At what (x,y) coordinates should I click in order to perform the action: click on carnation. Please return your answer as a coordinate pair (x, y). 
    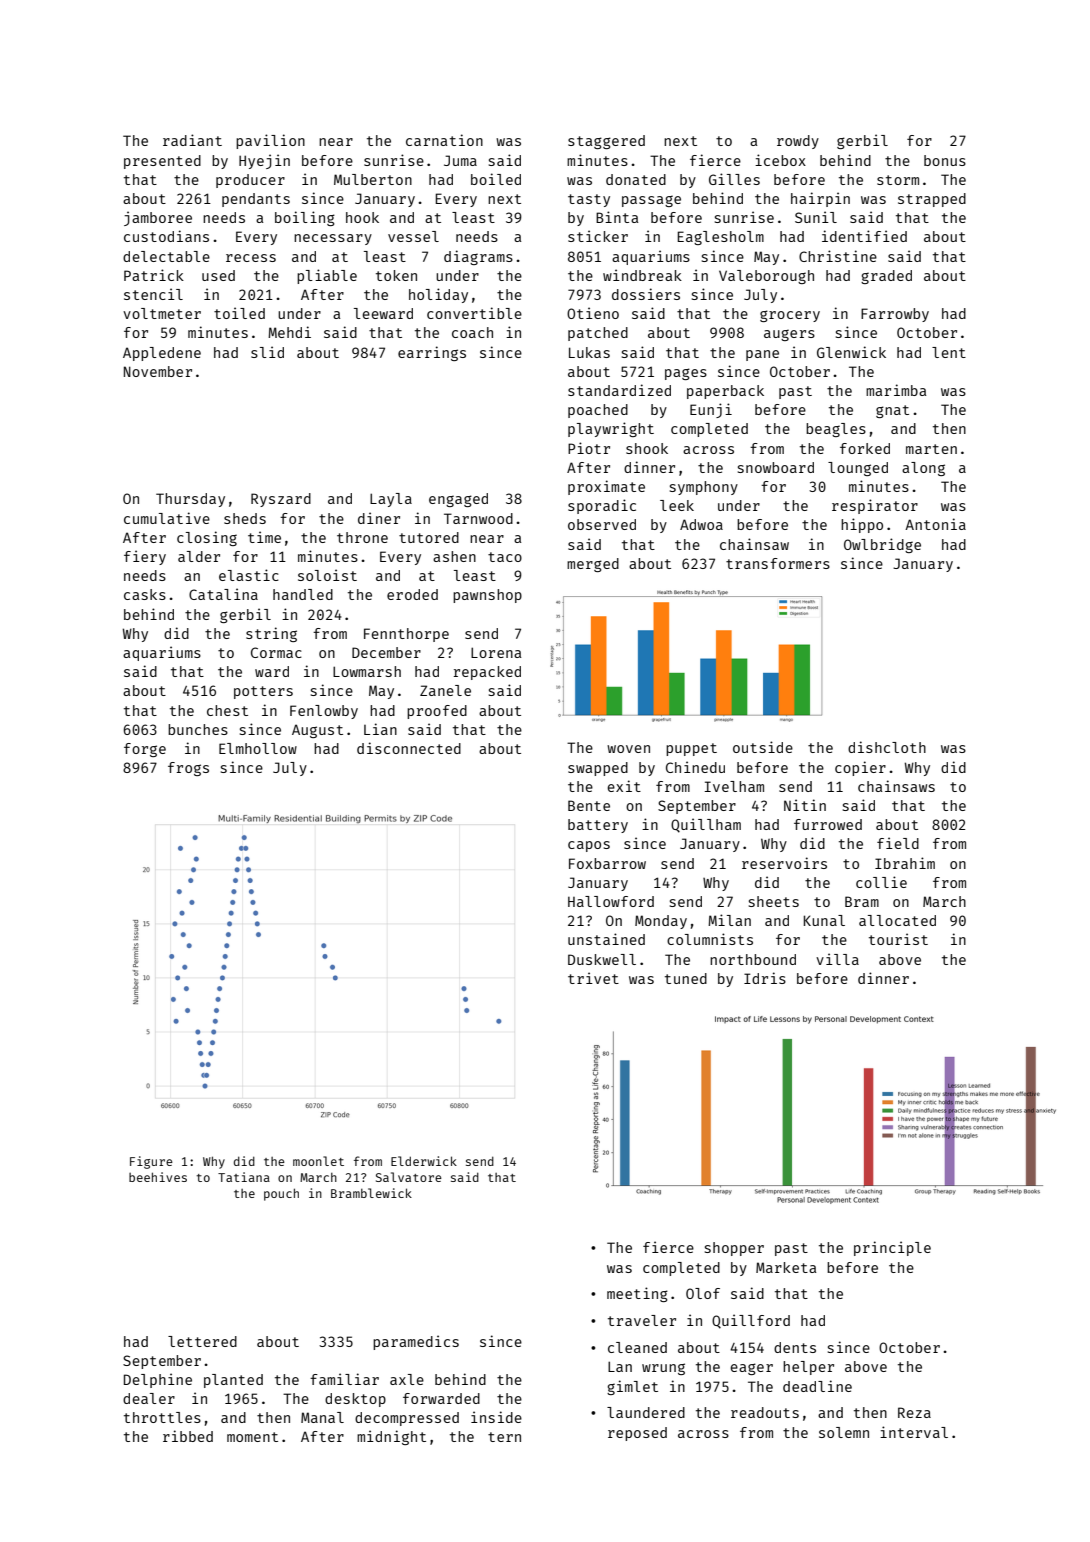
    Looking at the image, I should click on (444, 140).
